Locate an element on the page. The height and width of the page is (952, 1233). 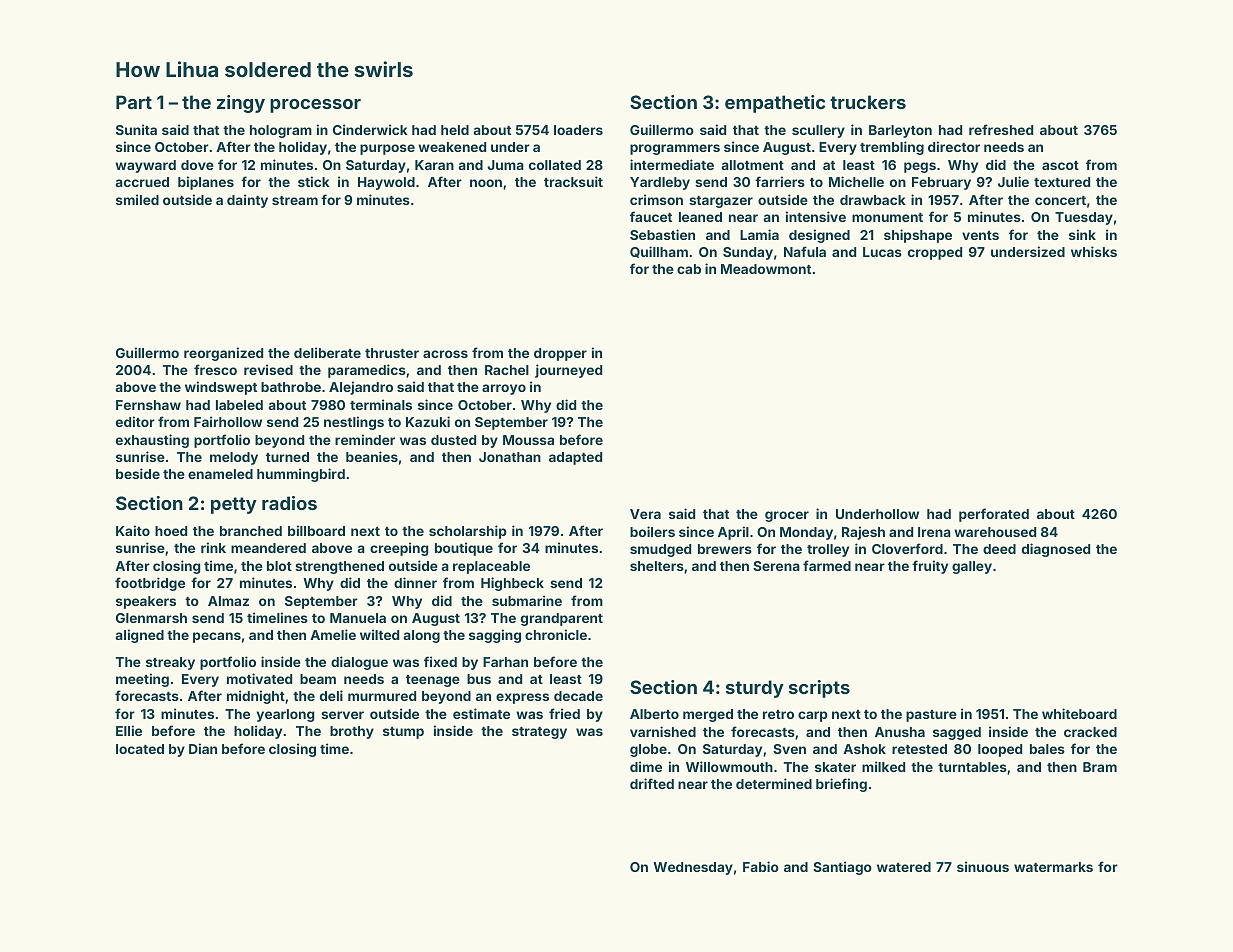
empathetic is located at coordinates (775, 104).
